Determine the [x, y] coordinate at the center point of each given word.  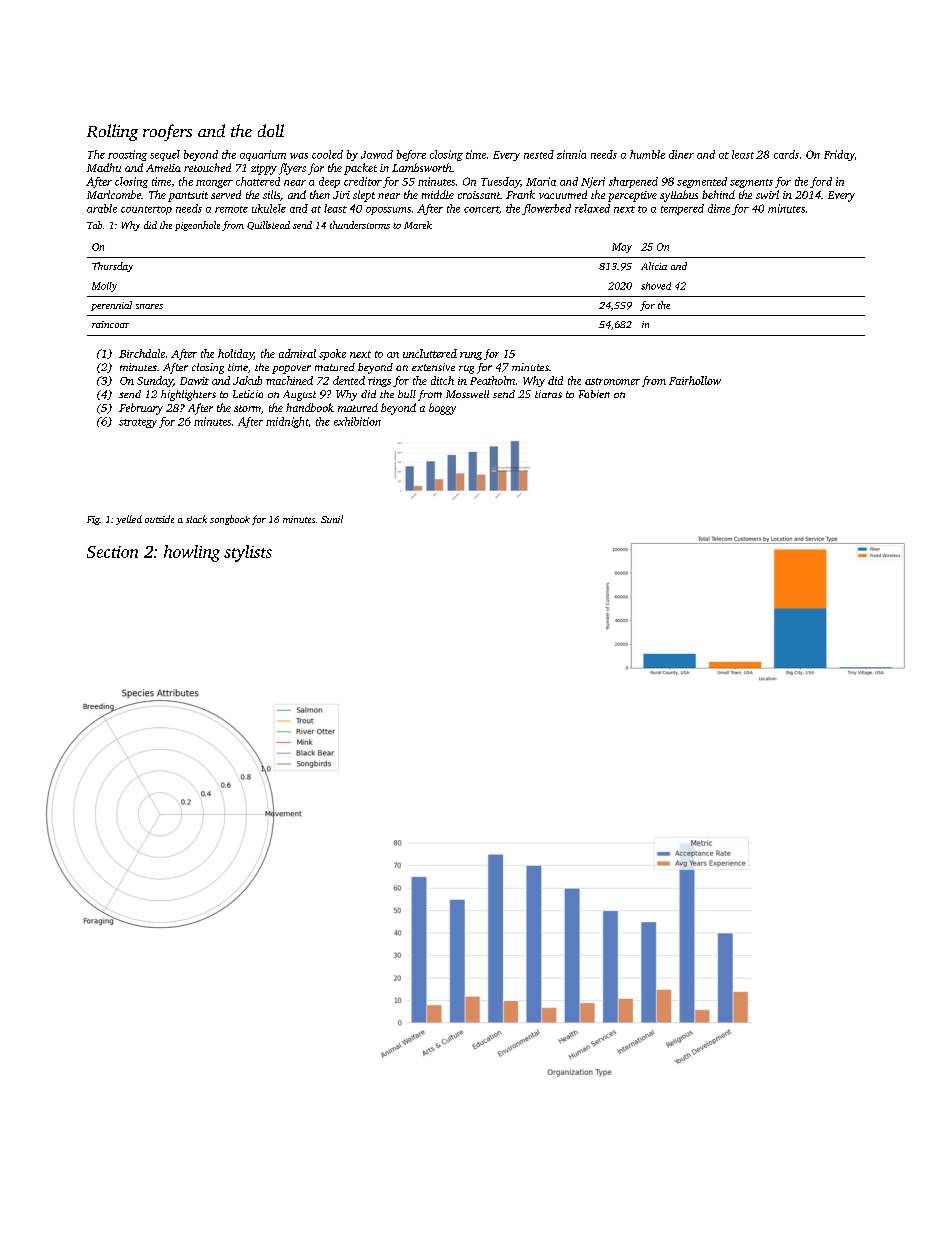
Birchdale [142, 353]
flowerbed [546, 209]
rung [471, 356]
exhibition [357, 421]
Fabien [594, 394]
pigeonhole [197, 226]
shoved [656, 286]
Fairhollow [695, 380]
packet [360, 169]
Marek [418, 225]
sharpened [633, 182]
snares [149, 306]
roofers [167, 132]
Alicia [654, 266]
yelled [129, 520]
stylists [248, 553]
